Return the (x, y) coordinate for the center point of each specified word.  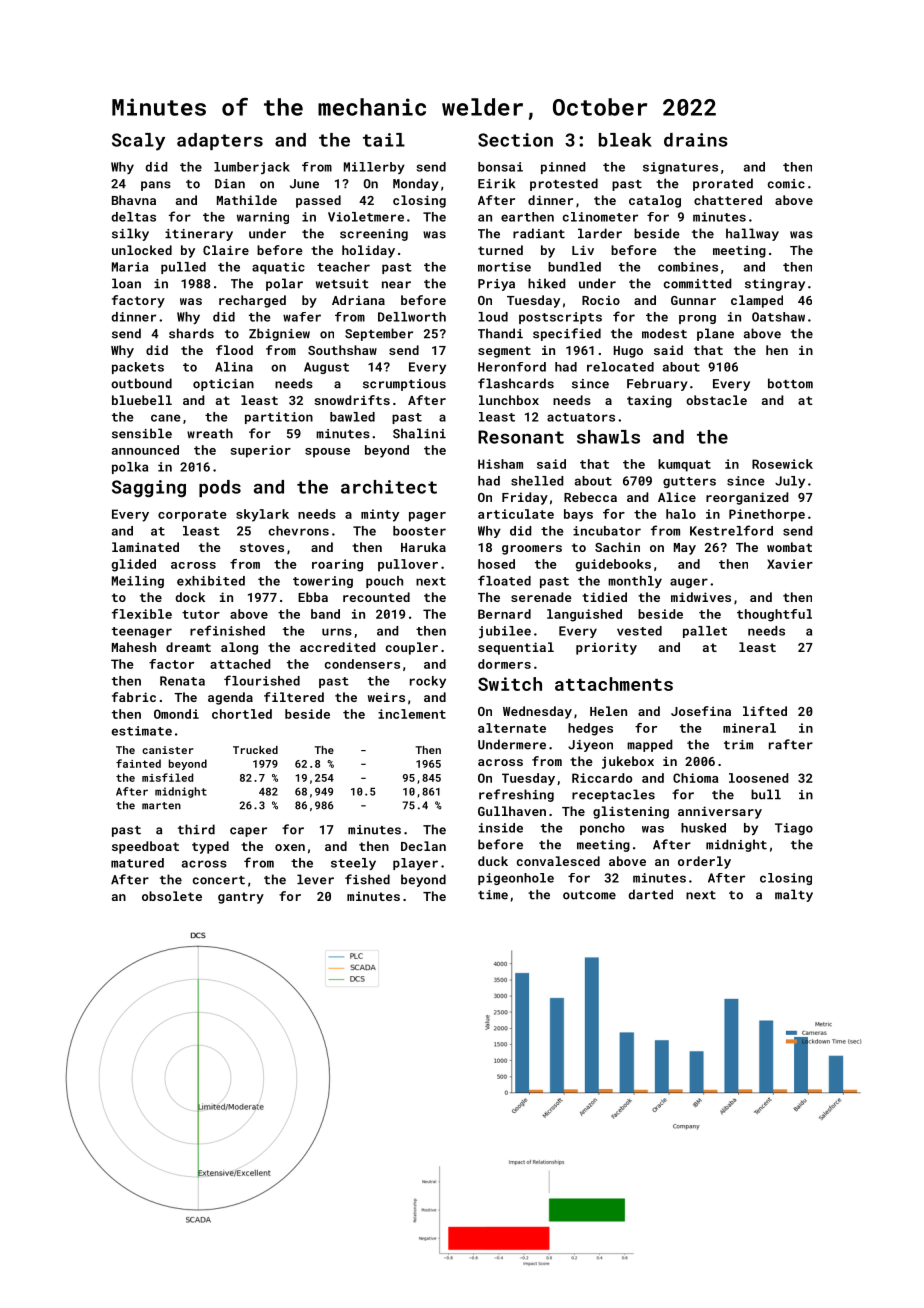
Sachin (617, 547)
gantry (241, 898)
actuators (581, 417)
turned (500, 250)
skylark (262, 515)
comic (786, 184)
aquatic (278, 268)
